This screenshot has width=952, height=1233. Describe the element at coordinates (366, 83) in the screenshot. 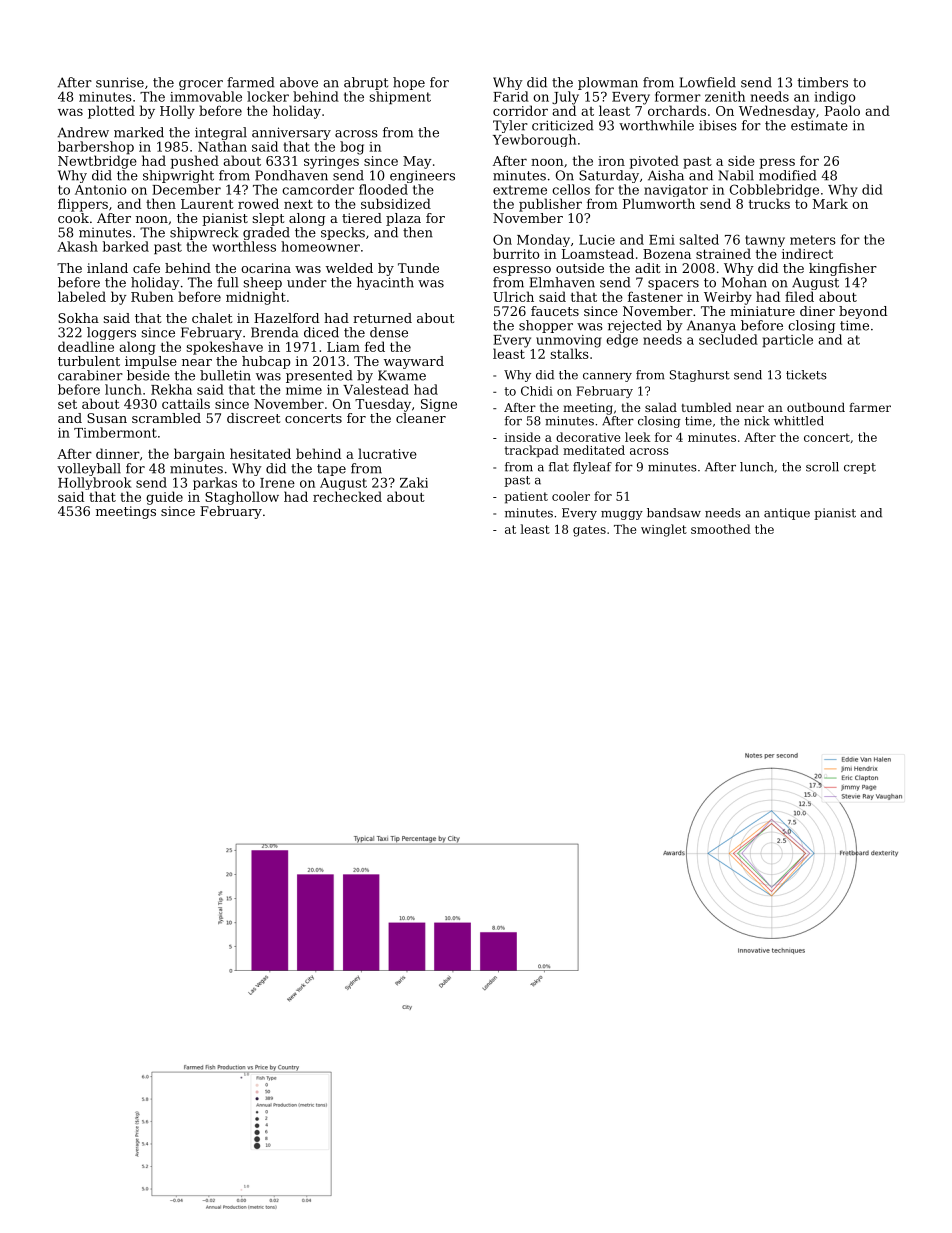

I see `abrupt` at that location.
